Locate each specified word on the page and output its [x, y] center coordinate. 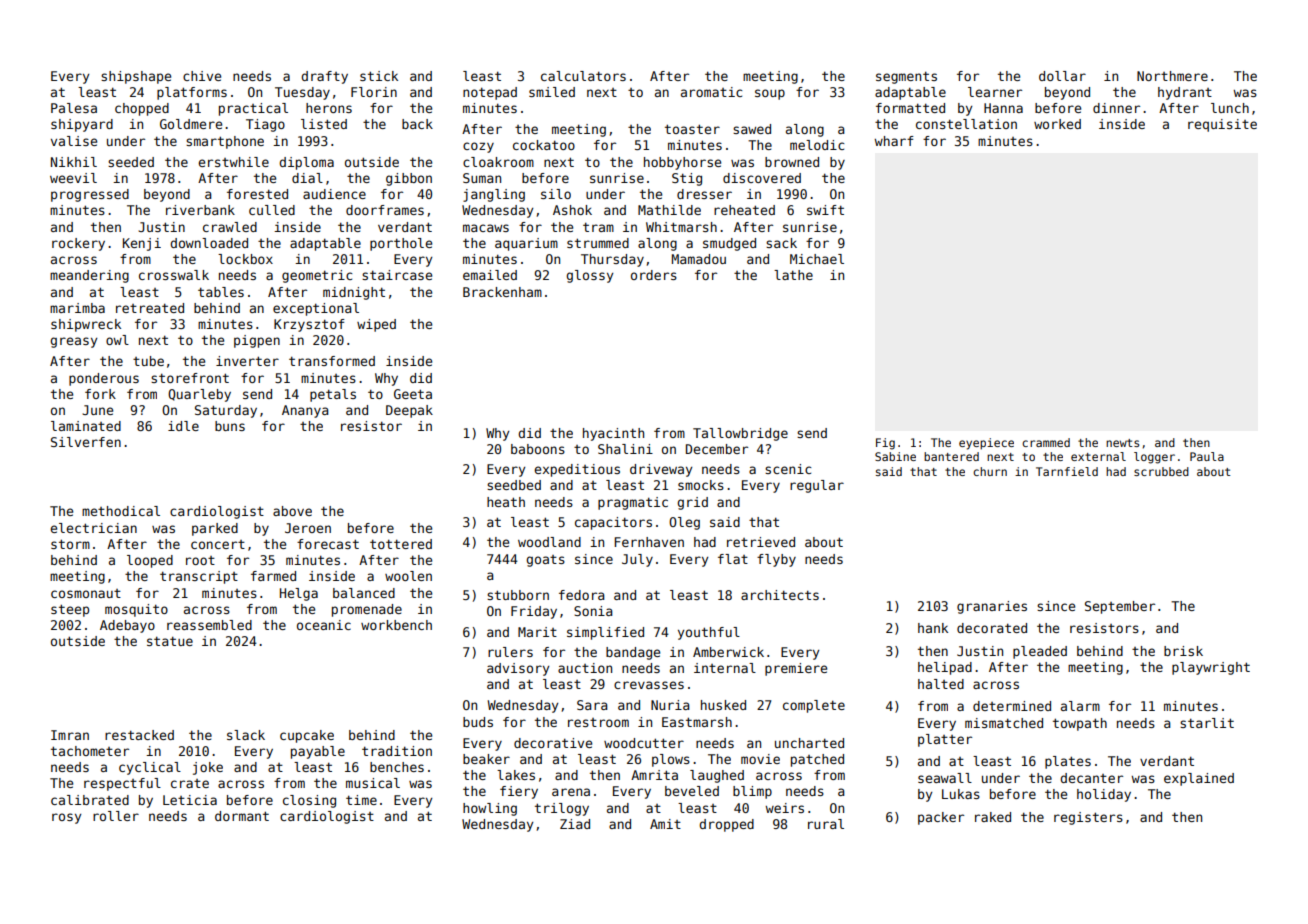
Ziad [575, 824]
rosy [66, 818]
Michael [817, 259]
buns [230, 426]
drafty [324, 77]
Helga [299, 594]
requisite [1222, 125]
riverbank [200, 210]
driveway [661, 470]
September [1120, 607]
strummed [598, 243]
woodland [549, 542]
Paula [1207, 456]
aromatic [711, 92]
